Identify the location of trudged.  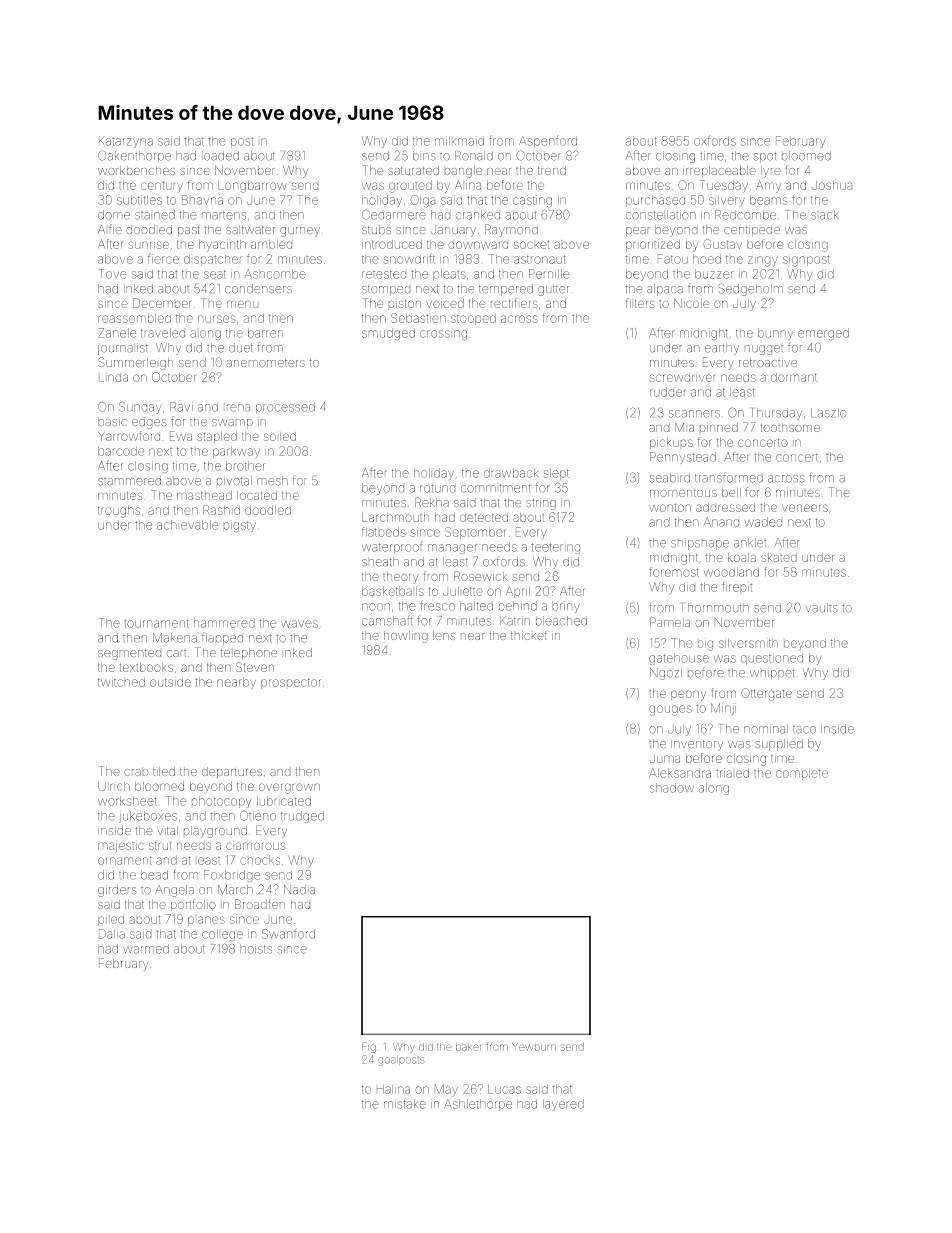
(302, 817).
